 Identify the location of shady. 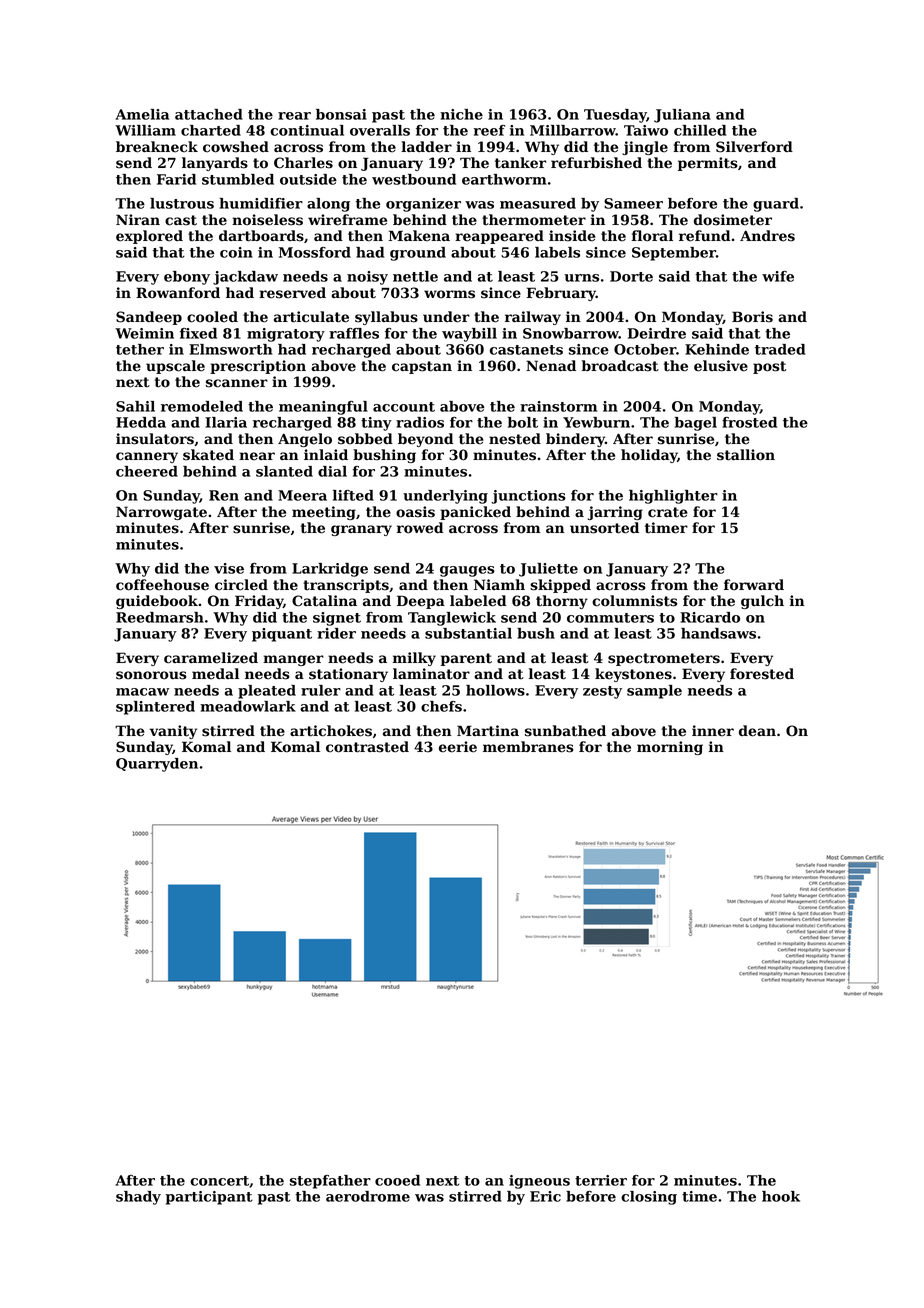
(138, 1198).
